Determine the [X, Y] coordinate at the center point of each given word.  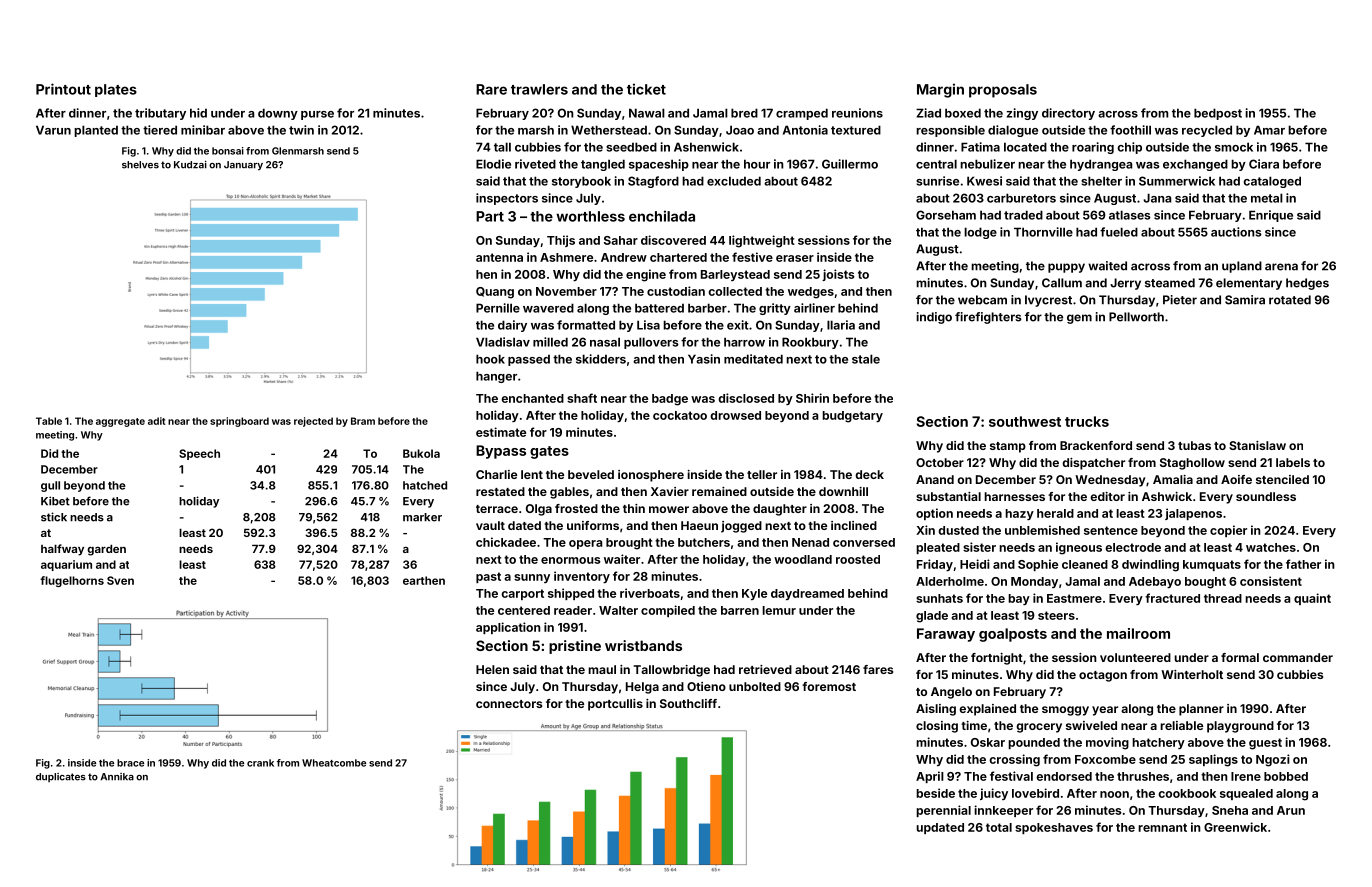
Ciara [1264, 164]
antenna [499, 257]
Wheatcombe [334, 763]
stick [54, 517]
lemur [779, 610]
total [999, 827]
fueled [1119, 232]
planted [96, 131]
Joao [740, 130]
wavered [548, 308]
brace [130, 763]
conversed [864, 542]
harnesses [1014, 496]
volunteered [1135, 657]
